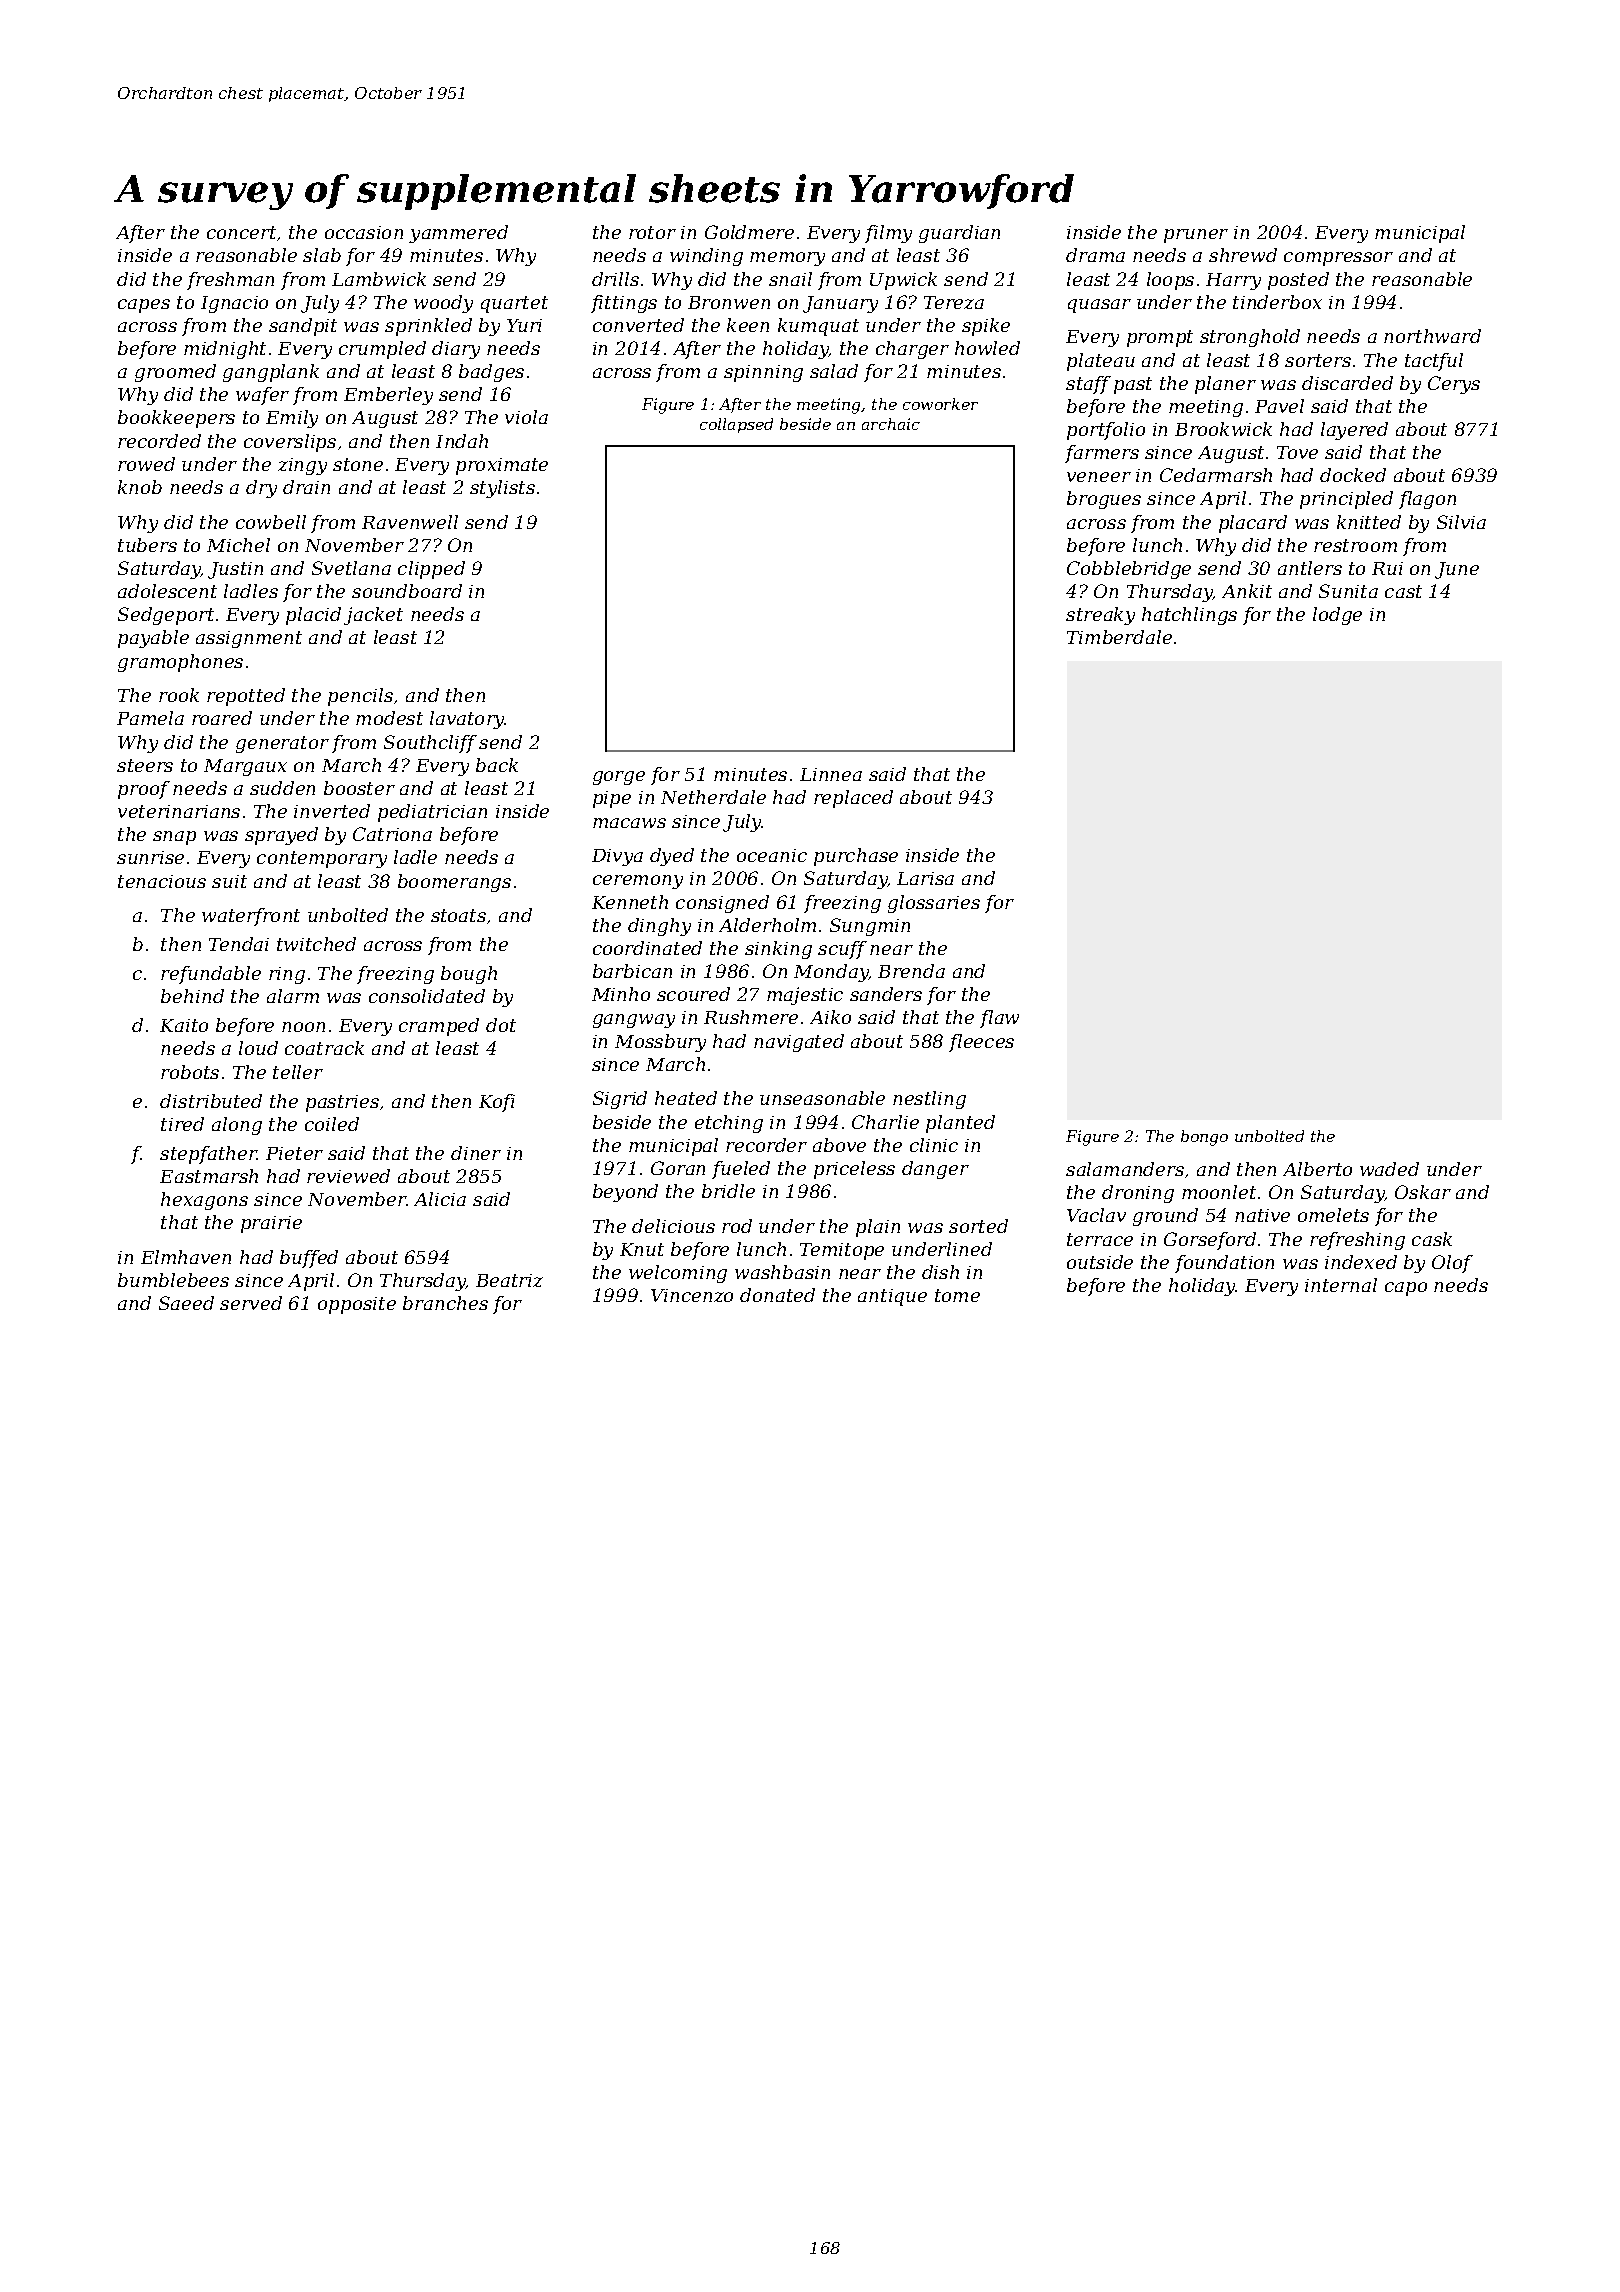 The height and width of the screenshot is (2292, 1620). Describe the element at coordinates (999, 1019) in the screenshot. I see `flaw` at that location.
